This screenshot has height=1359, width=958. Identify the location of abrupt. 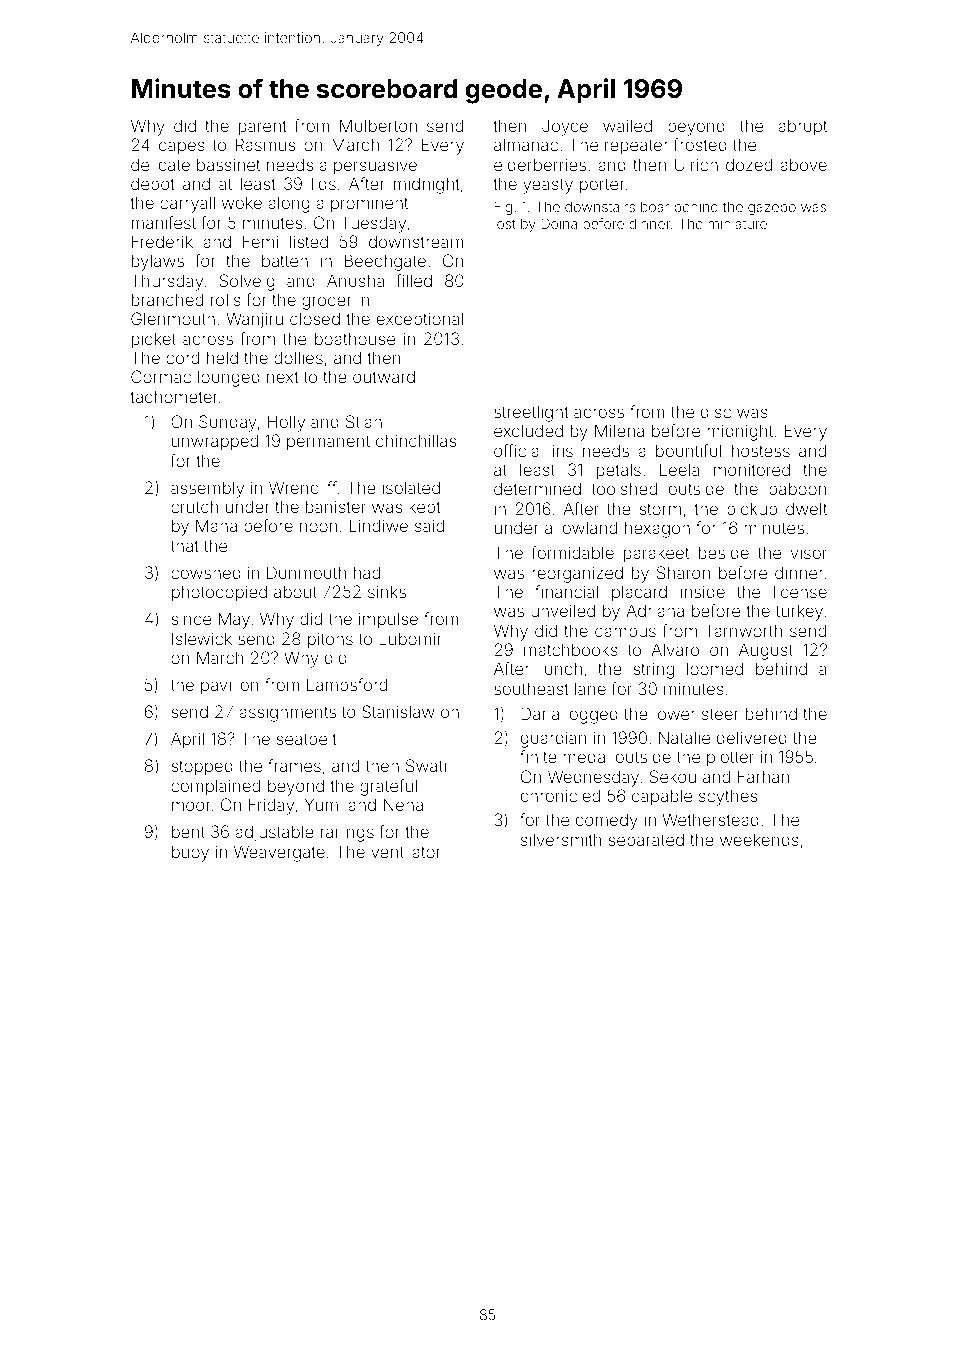
(802, 127).
